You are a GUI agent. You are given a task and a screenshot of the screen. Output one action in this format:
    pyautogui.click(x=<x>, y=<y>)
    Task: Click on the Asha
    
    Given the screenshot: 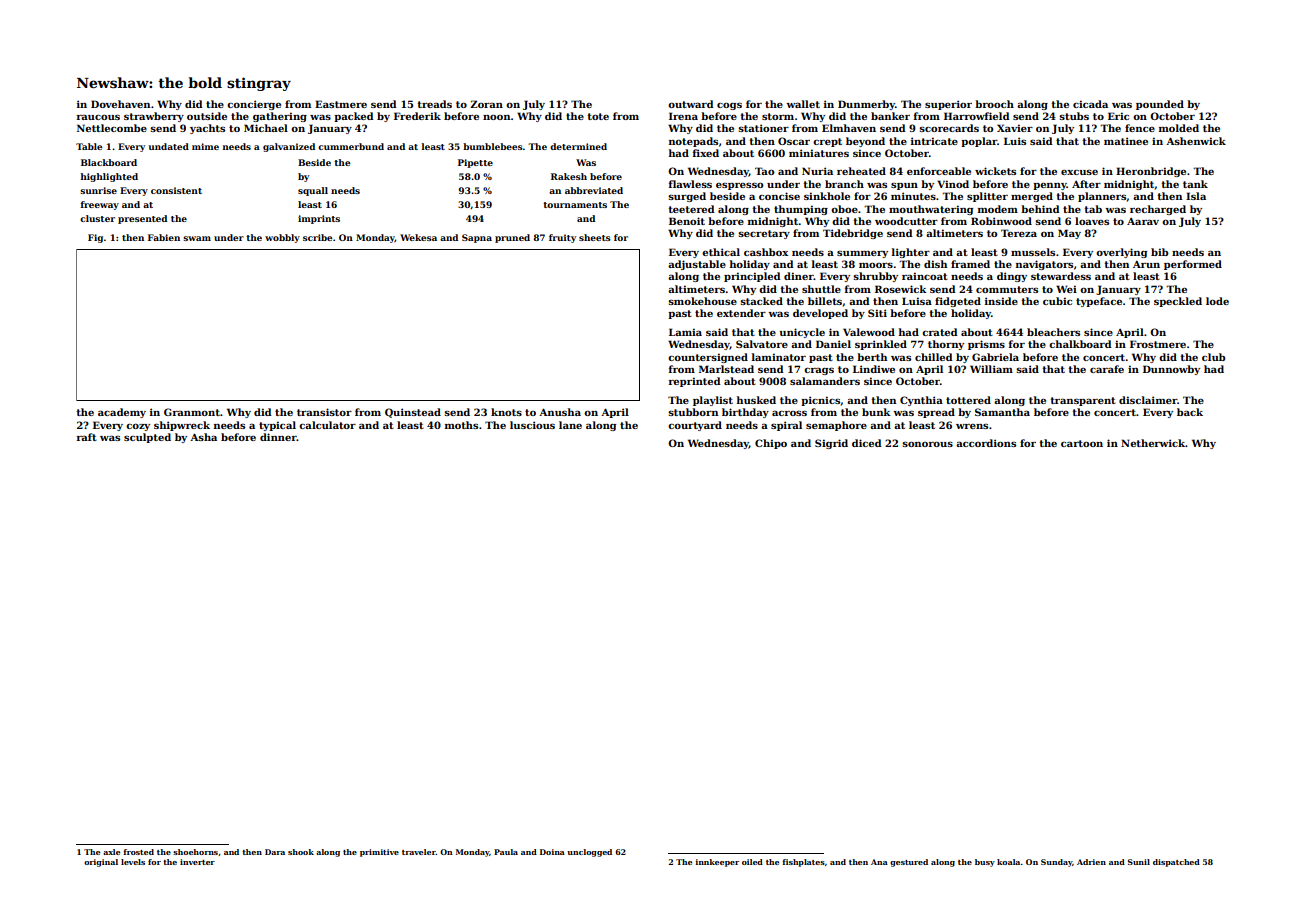 What is the action you would take?
    pyautogui.click(x=203, y=437)
